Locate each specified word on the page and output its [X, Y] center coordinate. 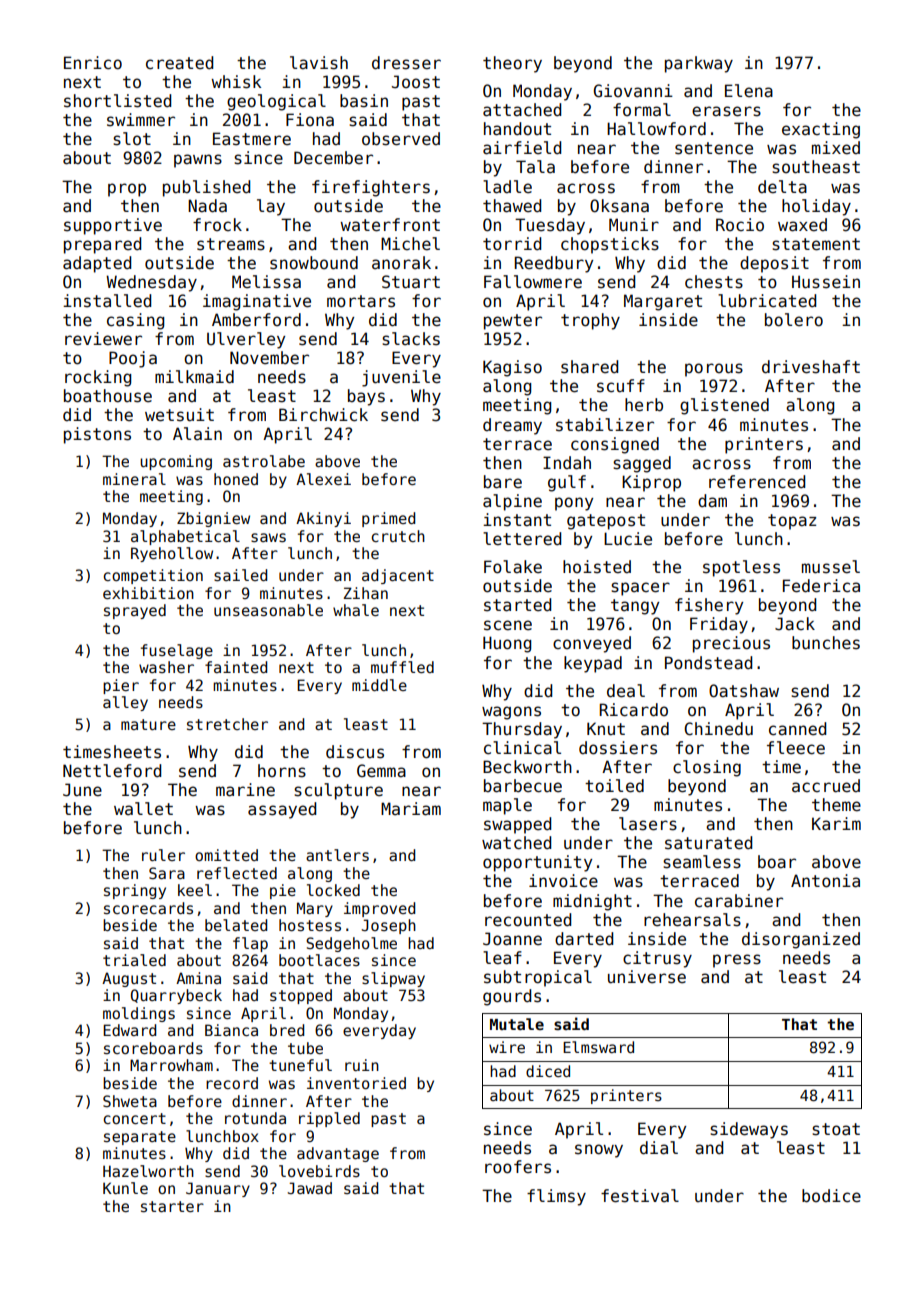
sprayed [135, 611]
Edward [129, 1030]
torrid [512, 244]
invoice [563, 881]
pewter [513, 322]
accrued [826, 786]
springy [135, 891]
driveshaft [811, 367]
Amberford [256, 320]
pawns [198, 161]
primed [388, 519]
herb [644, 405]
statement [816, 244]
